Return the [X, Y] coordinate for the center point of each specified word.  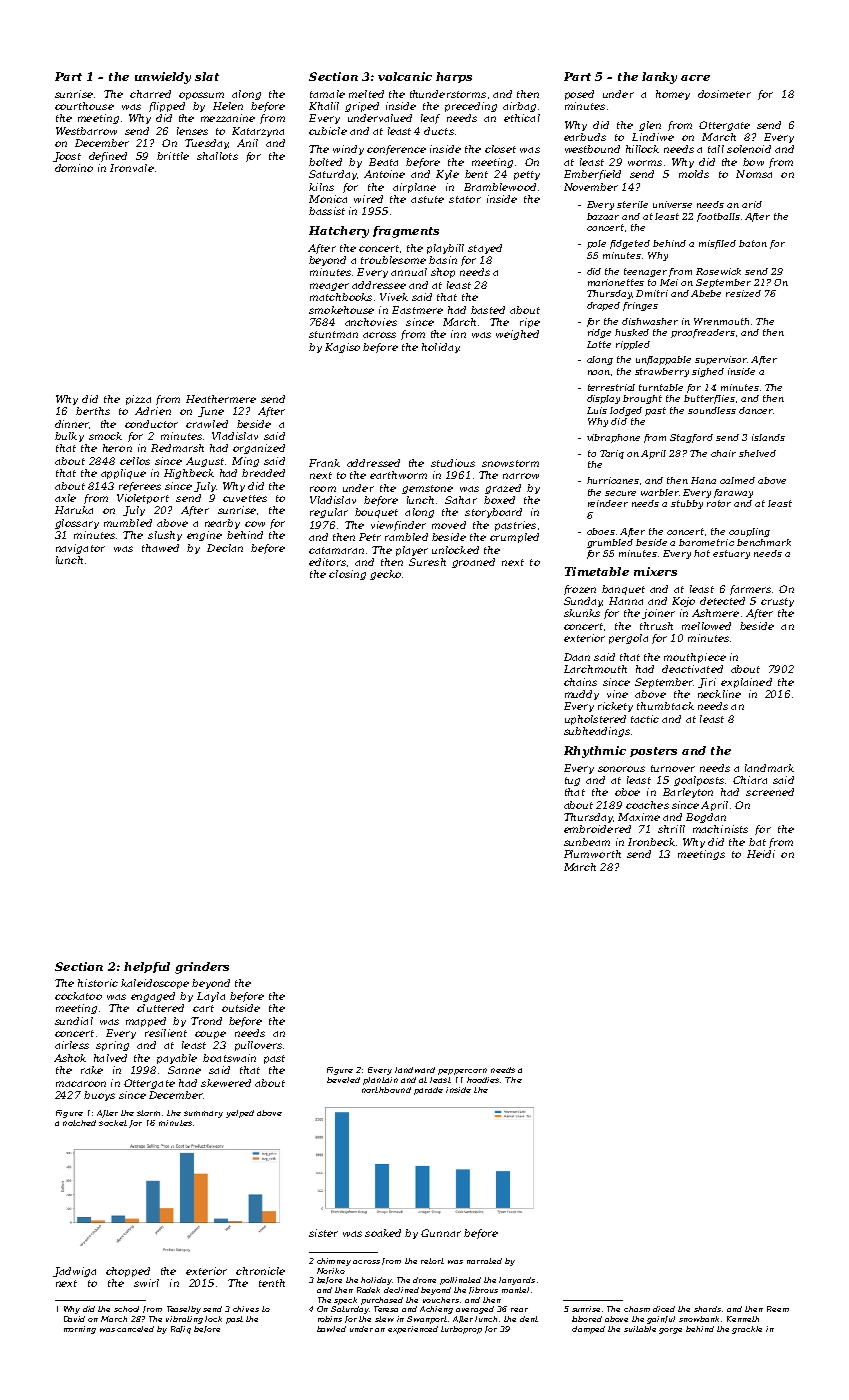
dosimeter [724, 94]
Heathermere [221, 399]
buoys [99, 1096]
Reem [778, 1309]
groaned [473, 563]
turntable [661, 387]
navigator [80, 549]
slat [207, 76]
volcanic [405, 76]
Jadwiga [74, 1272]
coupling [749, 532]
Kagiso [342, 348]
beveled [343, 1080]
